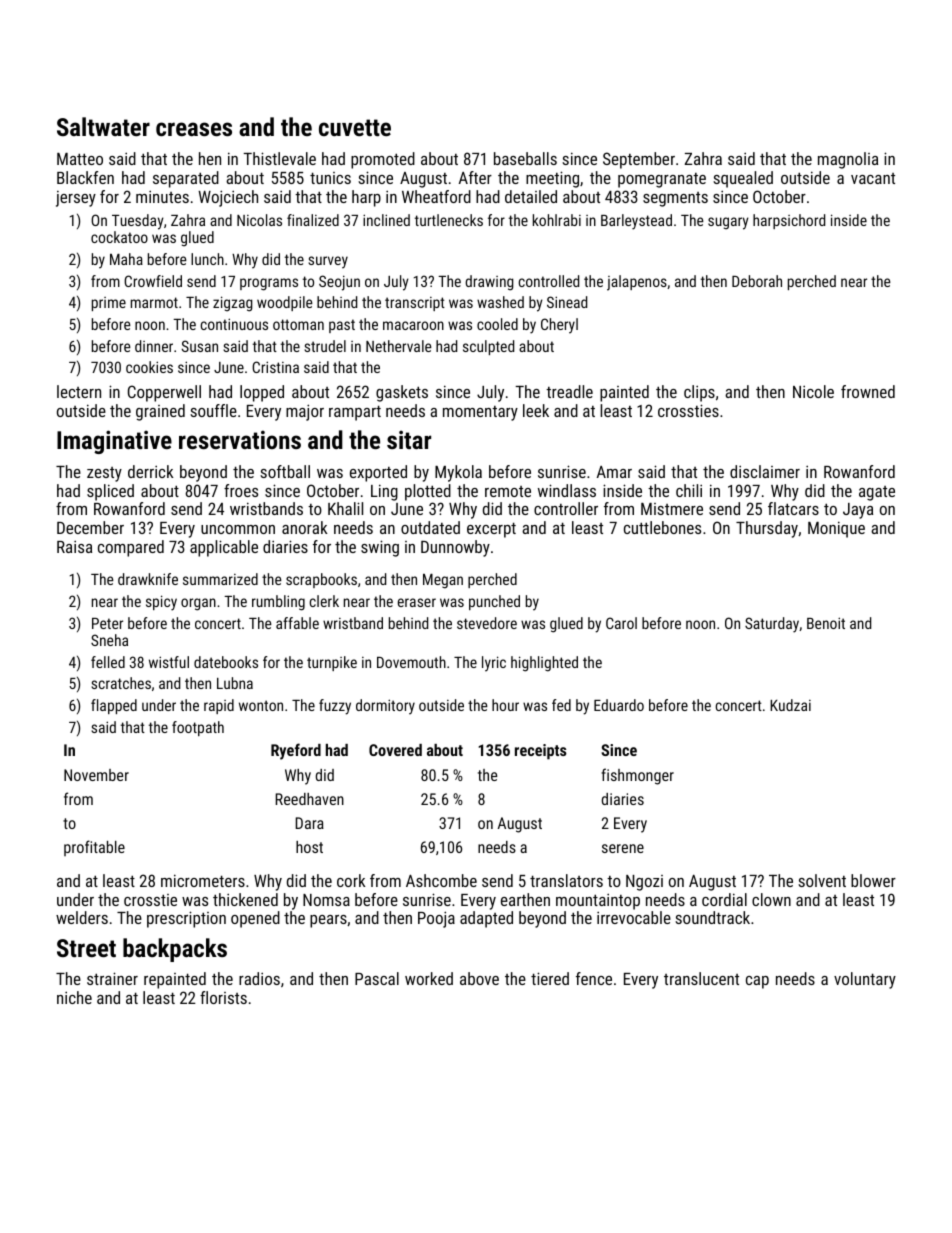 The width and height of the image is (952, 1233). Describe the element at coordinates (378, 473) in the image. I see `exported` at that location.
